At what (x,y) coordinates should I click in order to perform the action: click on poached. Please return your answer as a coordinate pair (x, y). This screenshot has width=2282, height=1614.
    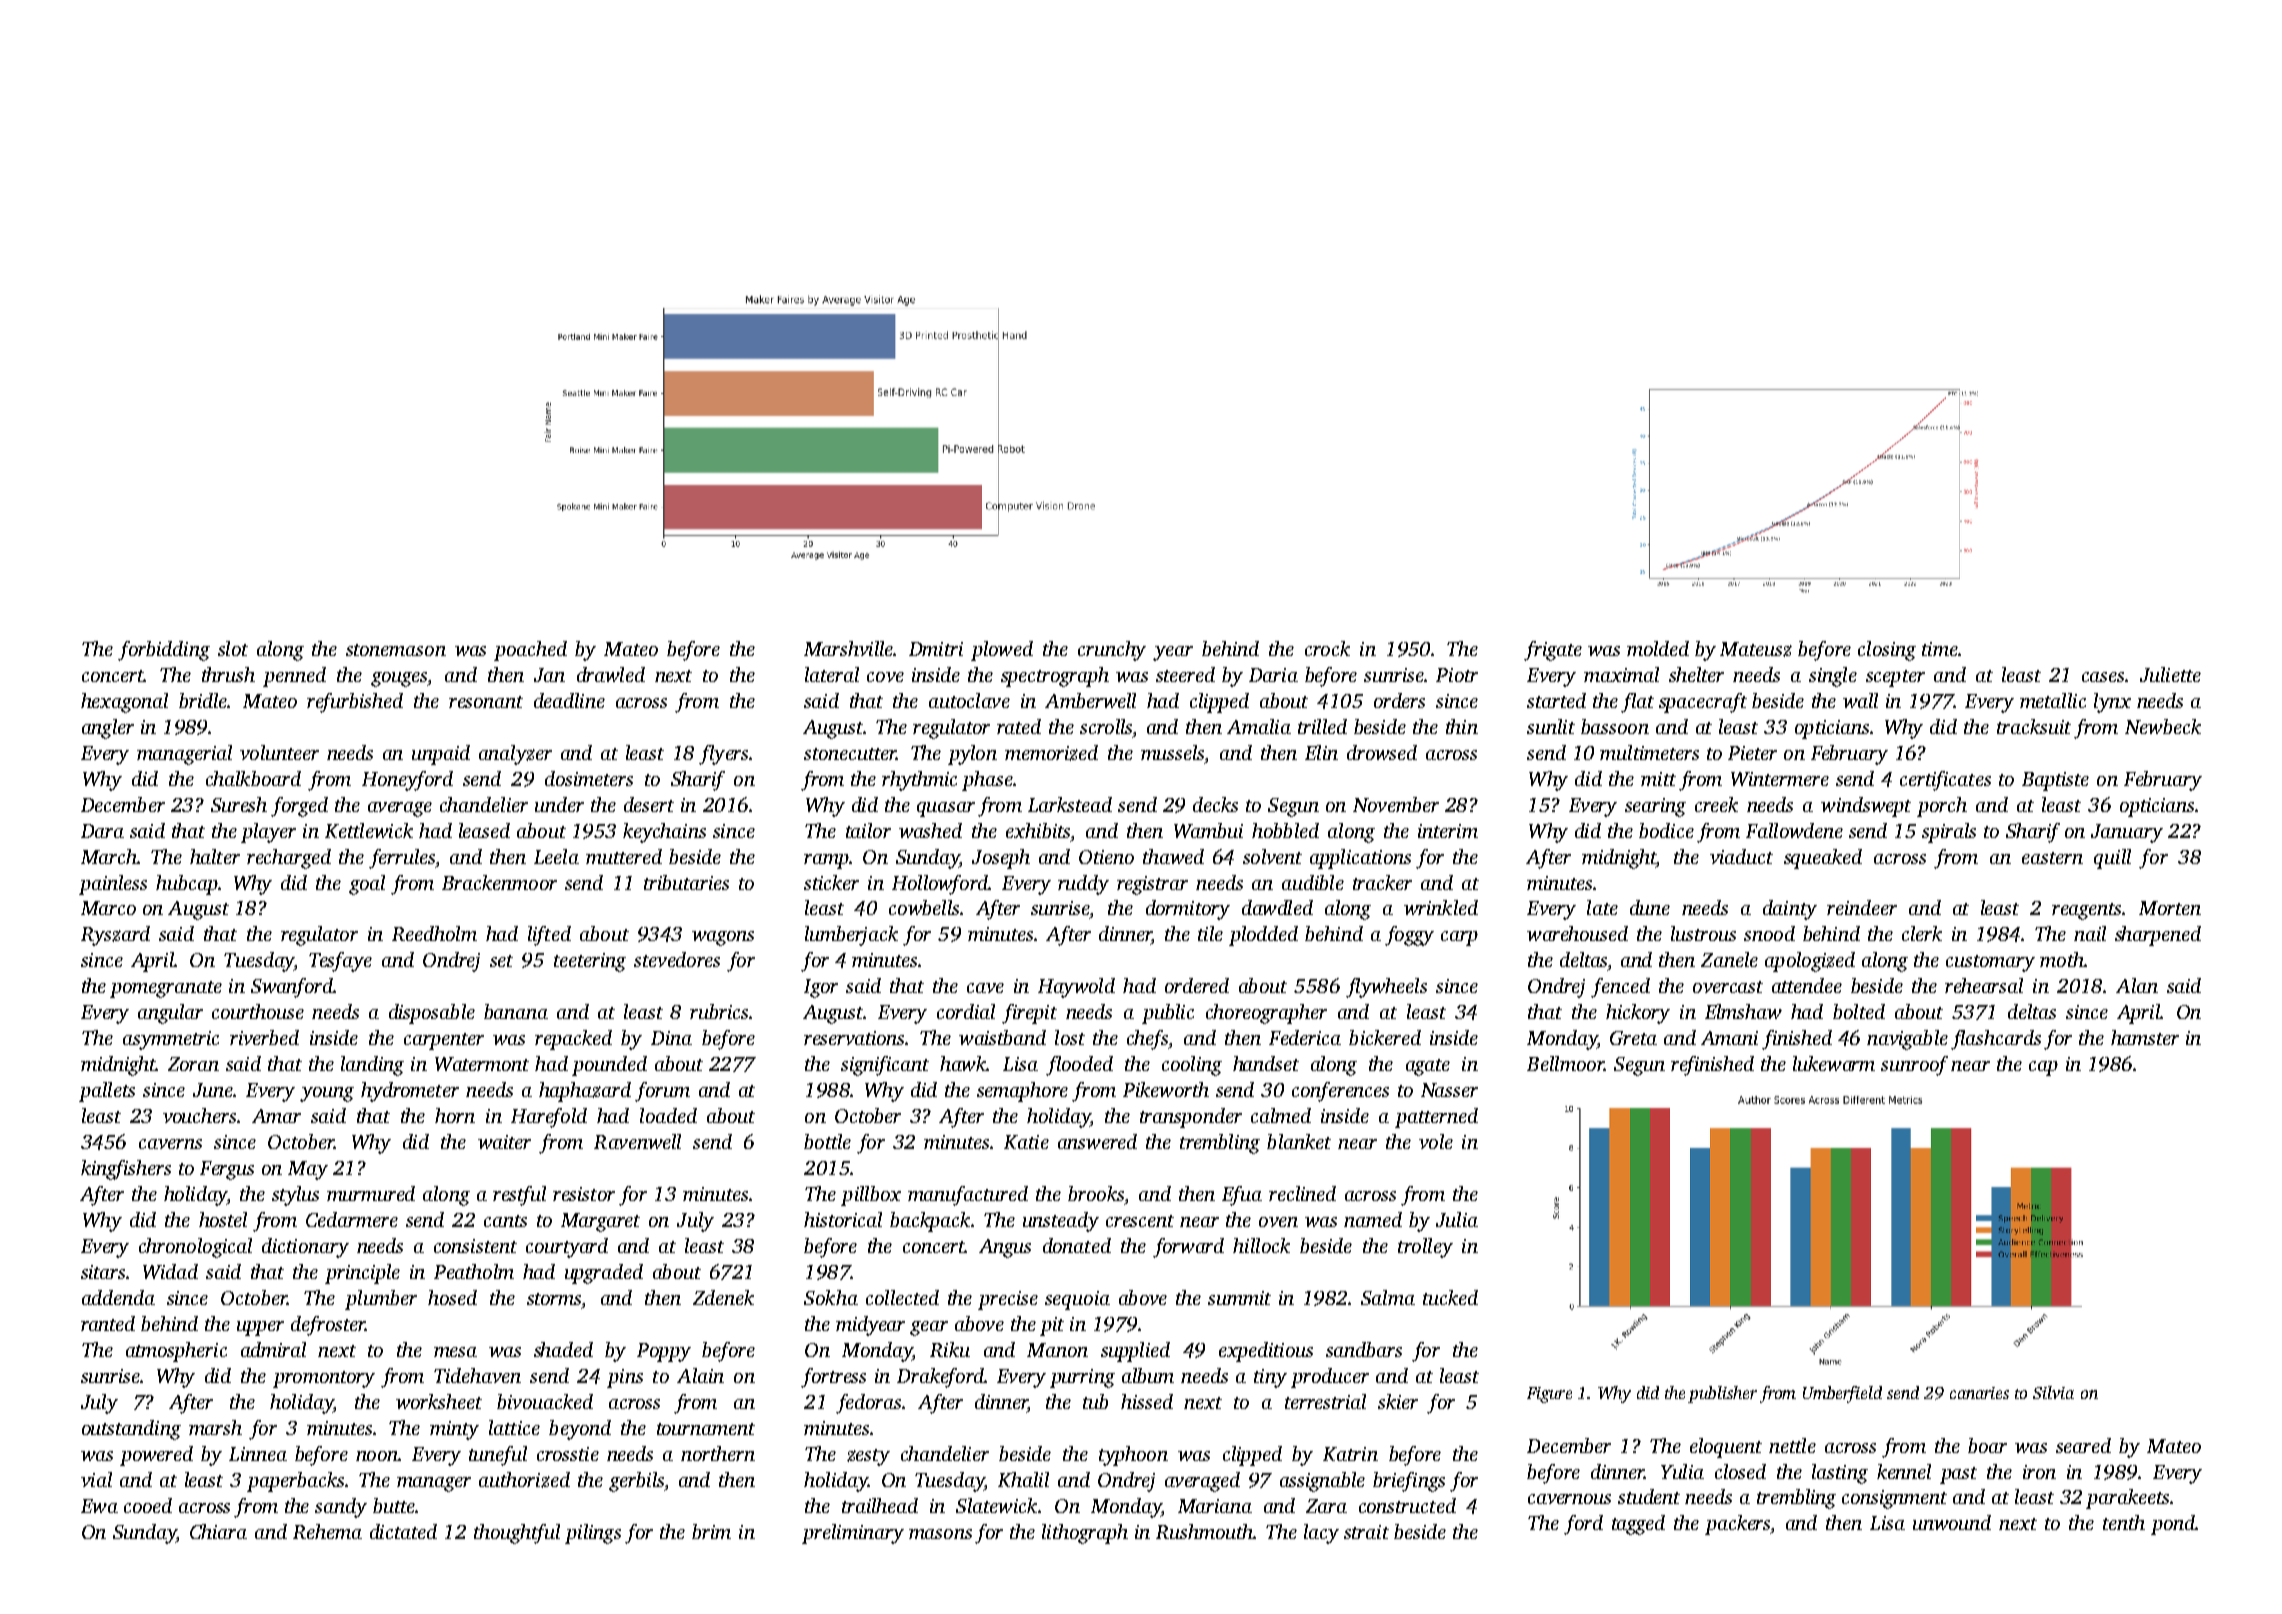
    Looking at the image, I should click on (530, 651).
